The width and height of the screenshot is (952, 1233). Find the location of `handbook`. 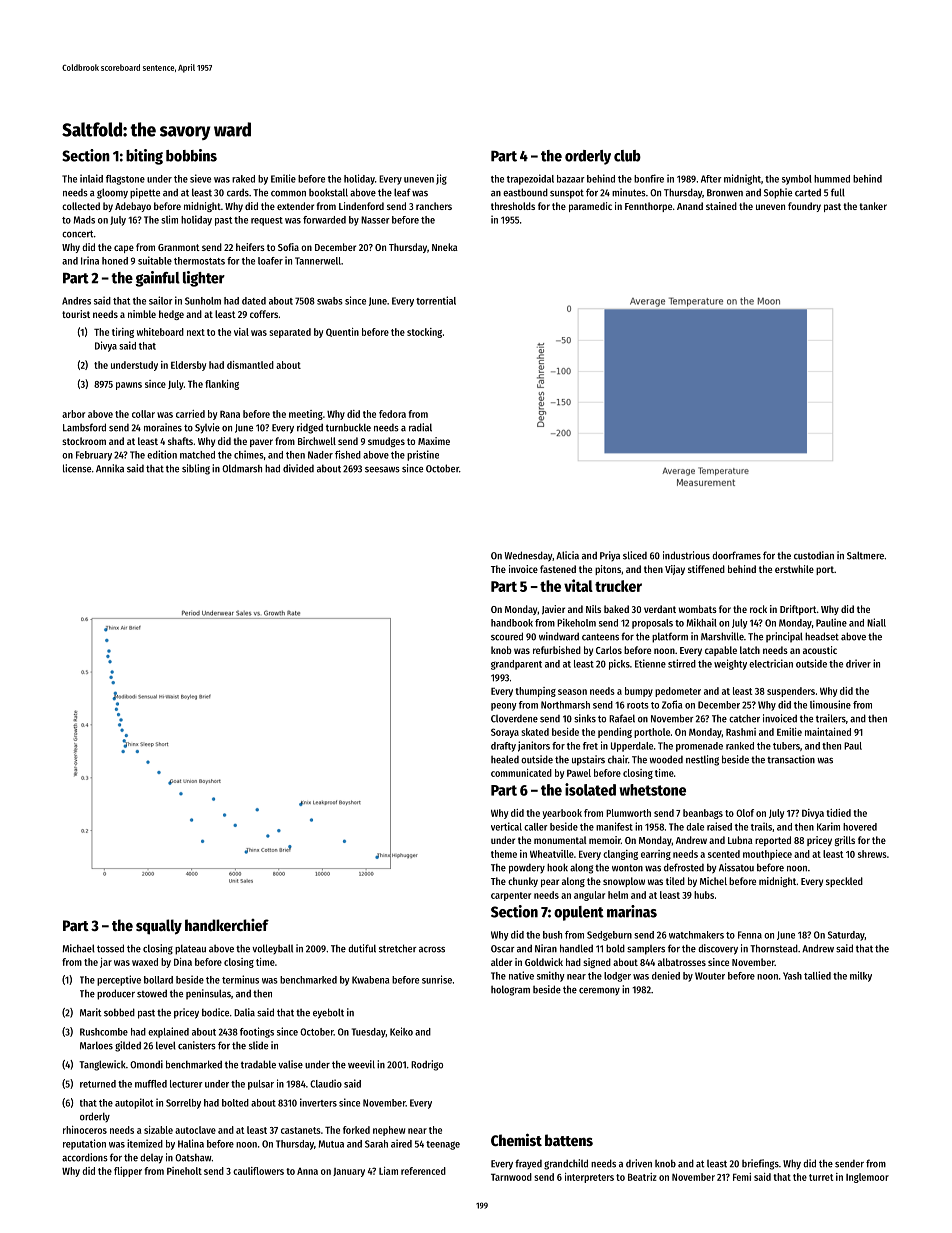

handbook is located at coordinates (512, 623).
